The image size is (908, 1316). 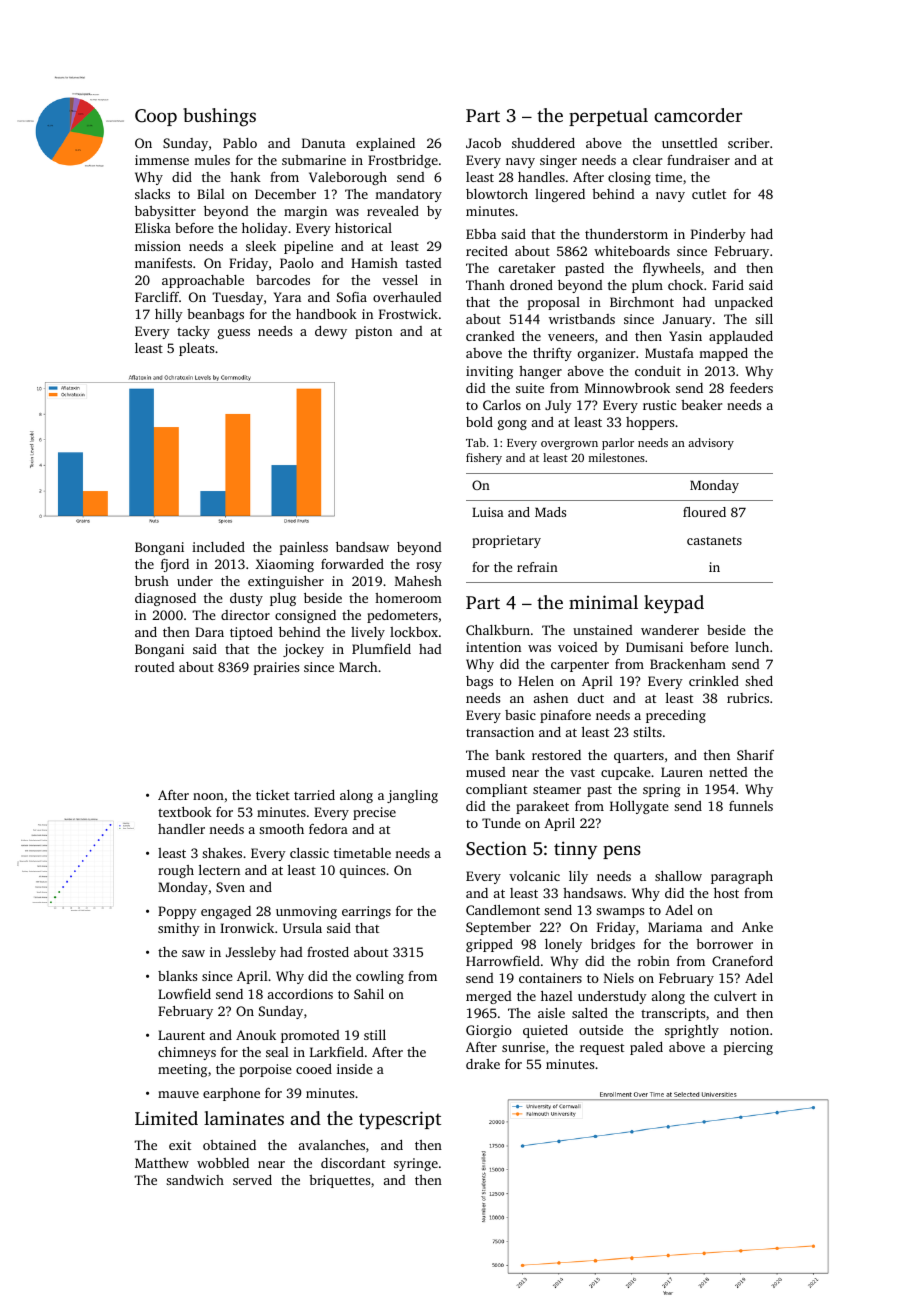 I want to click on flywheels, so click(x=671, y=269).
